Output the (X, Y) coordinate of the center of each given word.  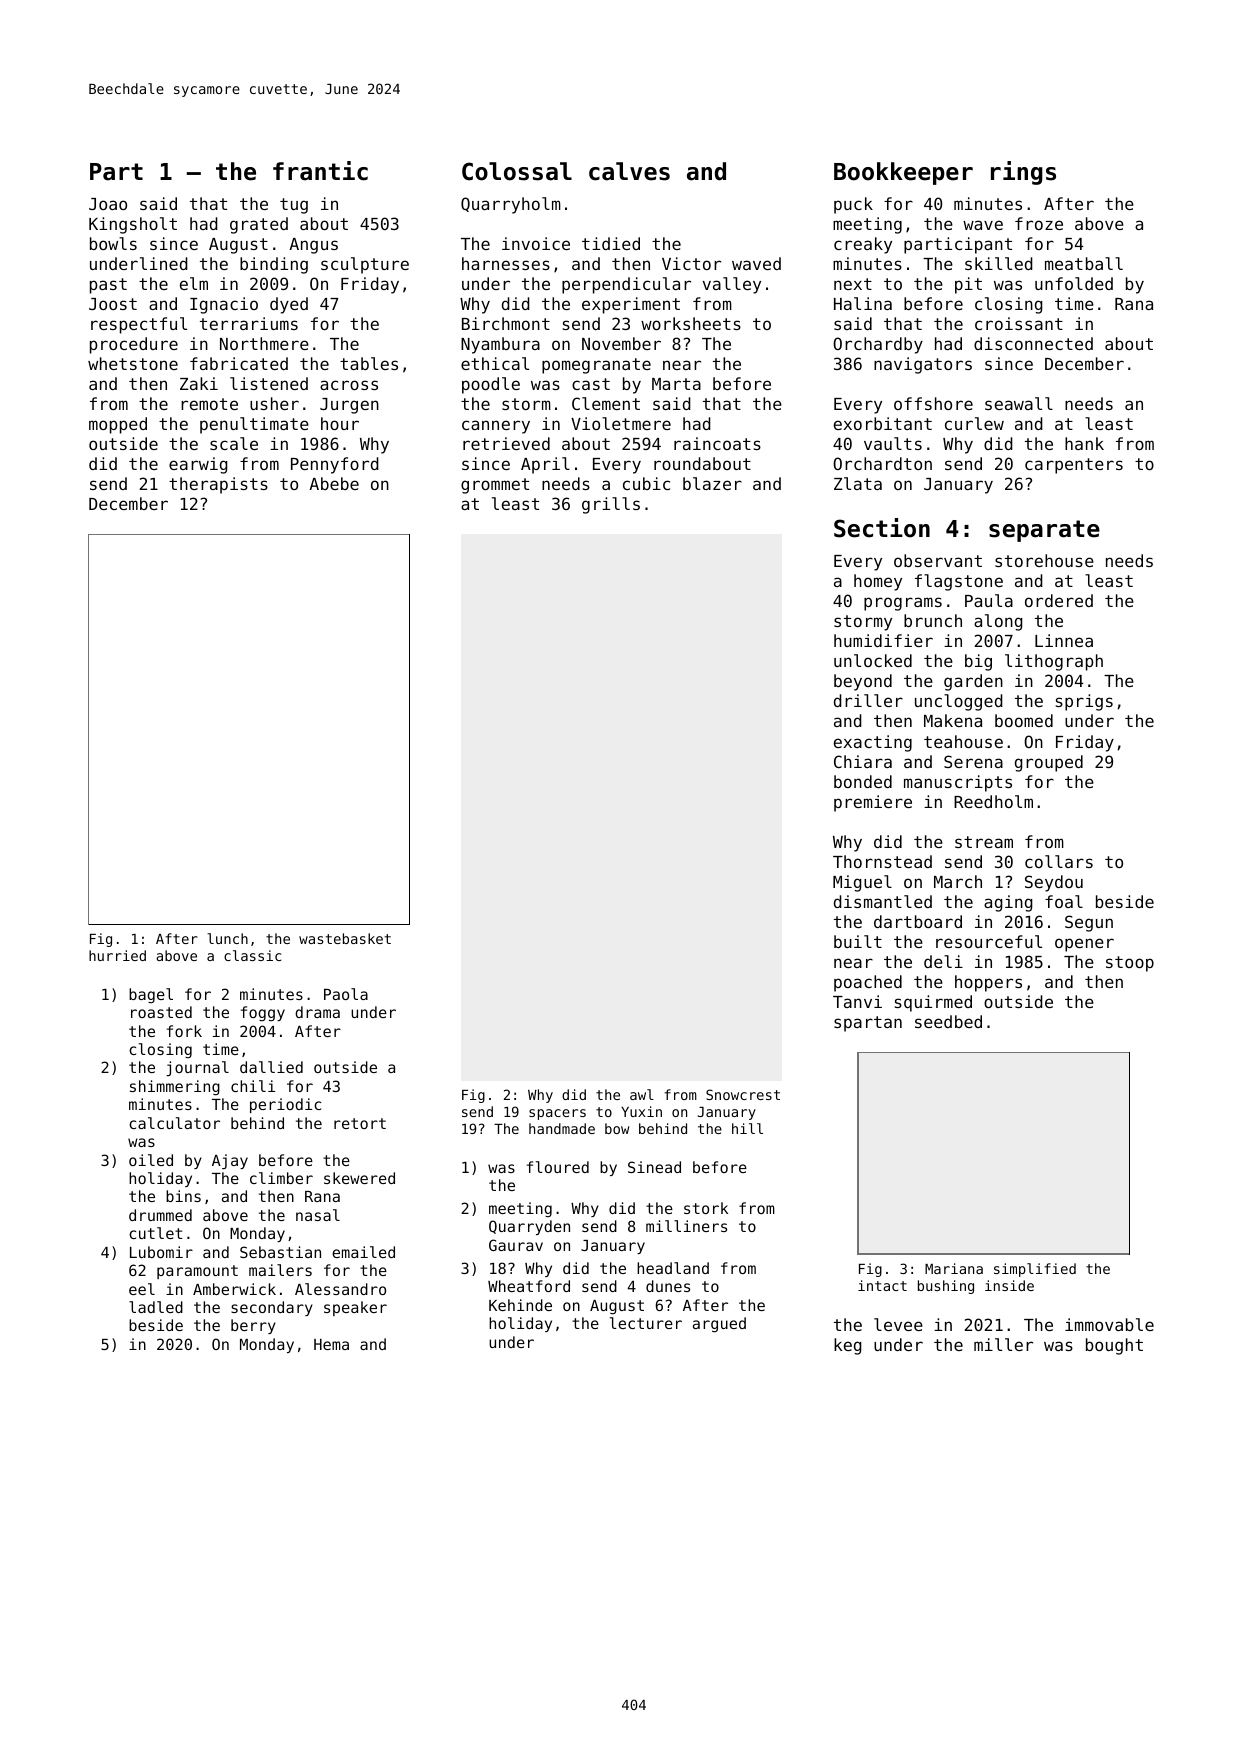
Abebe (334, 483)
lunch (227, 938)
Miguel (862, 883)
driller (868, 700)
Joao (108, 204)
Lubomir (161, 1252)
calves (629, 171)
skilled (999, 263)
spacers (557, 1114)
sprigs (1084, 702)
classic (253, 955)
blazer (712, 483)
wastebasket (345, 938)
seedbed (948, 1021)
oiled (151, 1160)
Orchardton (882, 463)
